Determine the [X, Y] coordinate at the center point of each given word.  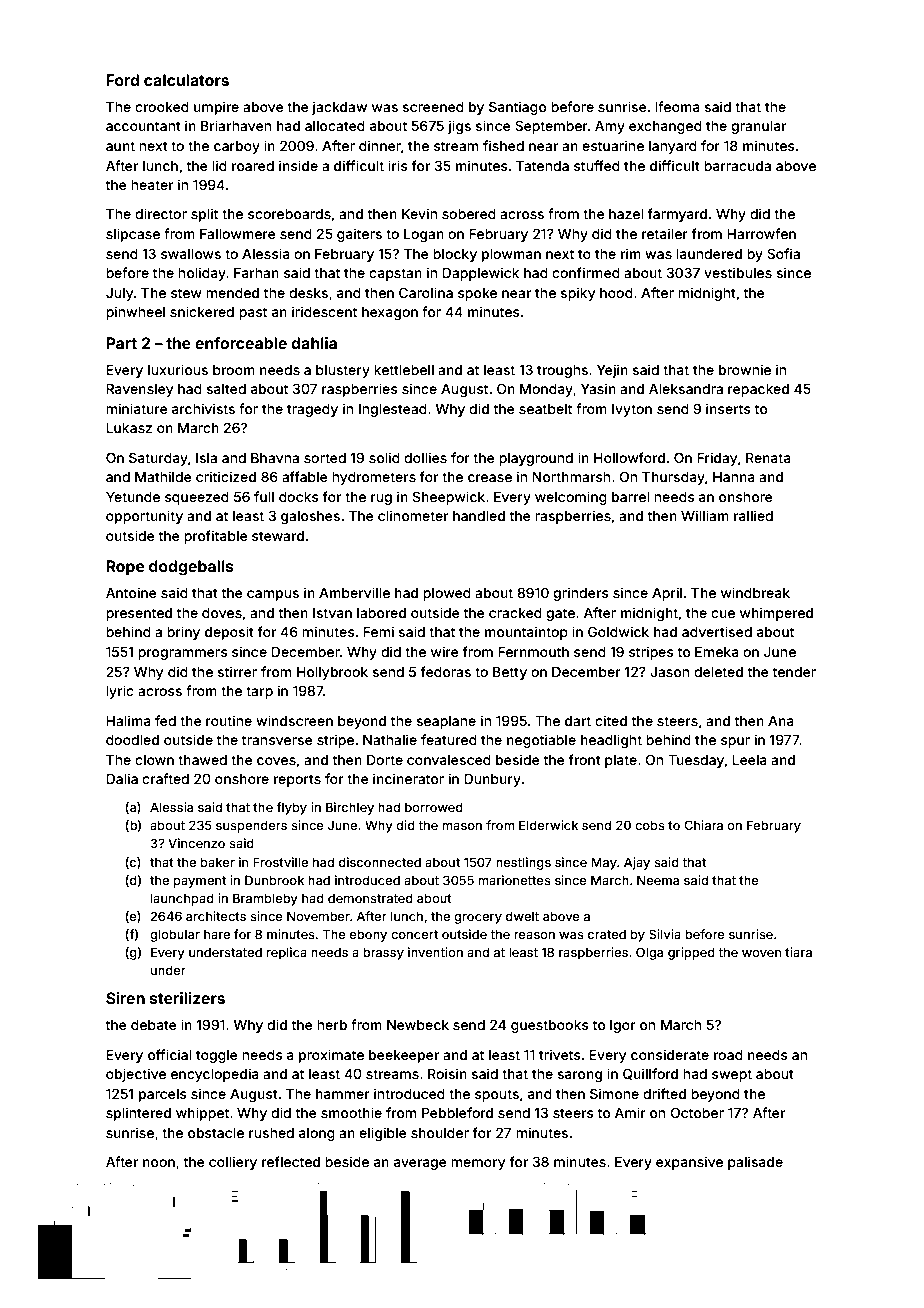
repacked [758, 390]
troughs [562, 371]
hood [616, 293]
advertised [717, 631]
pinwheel [135, 313]
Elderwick [548, 825]
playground [536, 459]
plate [621, 761]
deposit [229, 633]
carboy [237, 147]
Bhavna [275, 458]
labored [381, 613]
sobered [469, 214]
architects [216, 916]
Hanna [734, 477]
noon [159, 1163]
